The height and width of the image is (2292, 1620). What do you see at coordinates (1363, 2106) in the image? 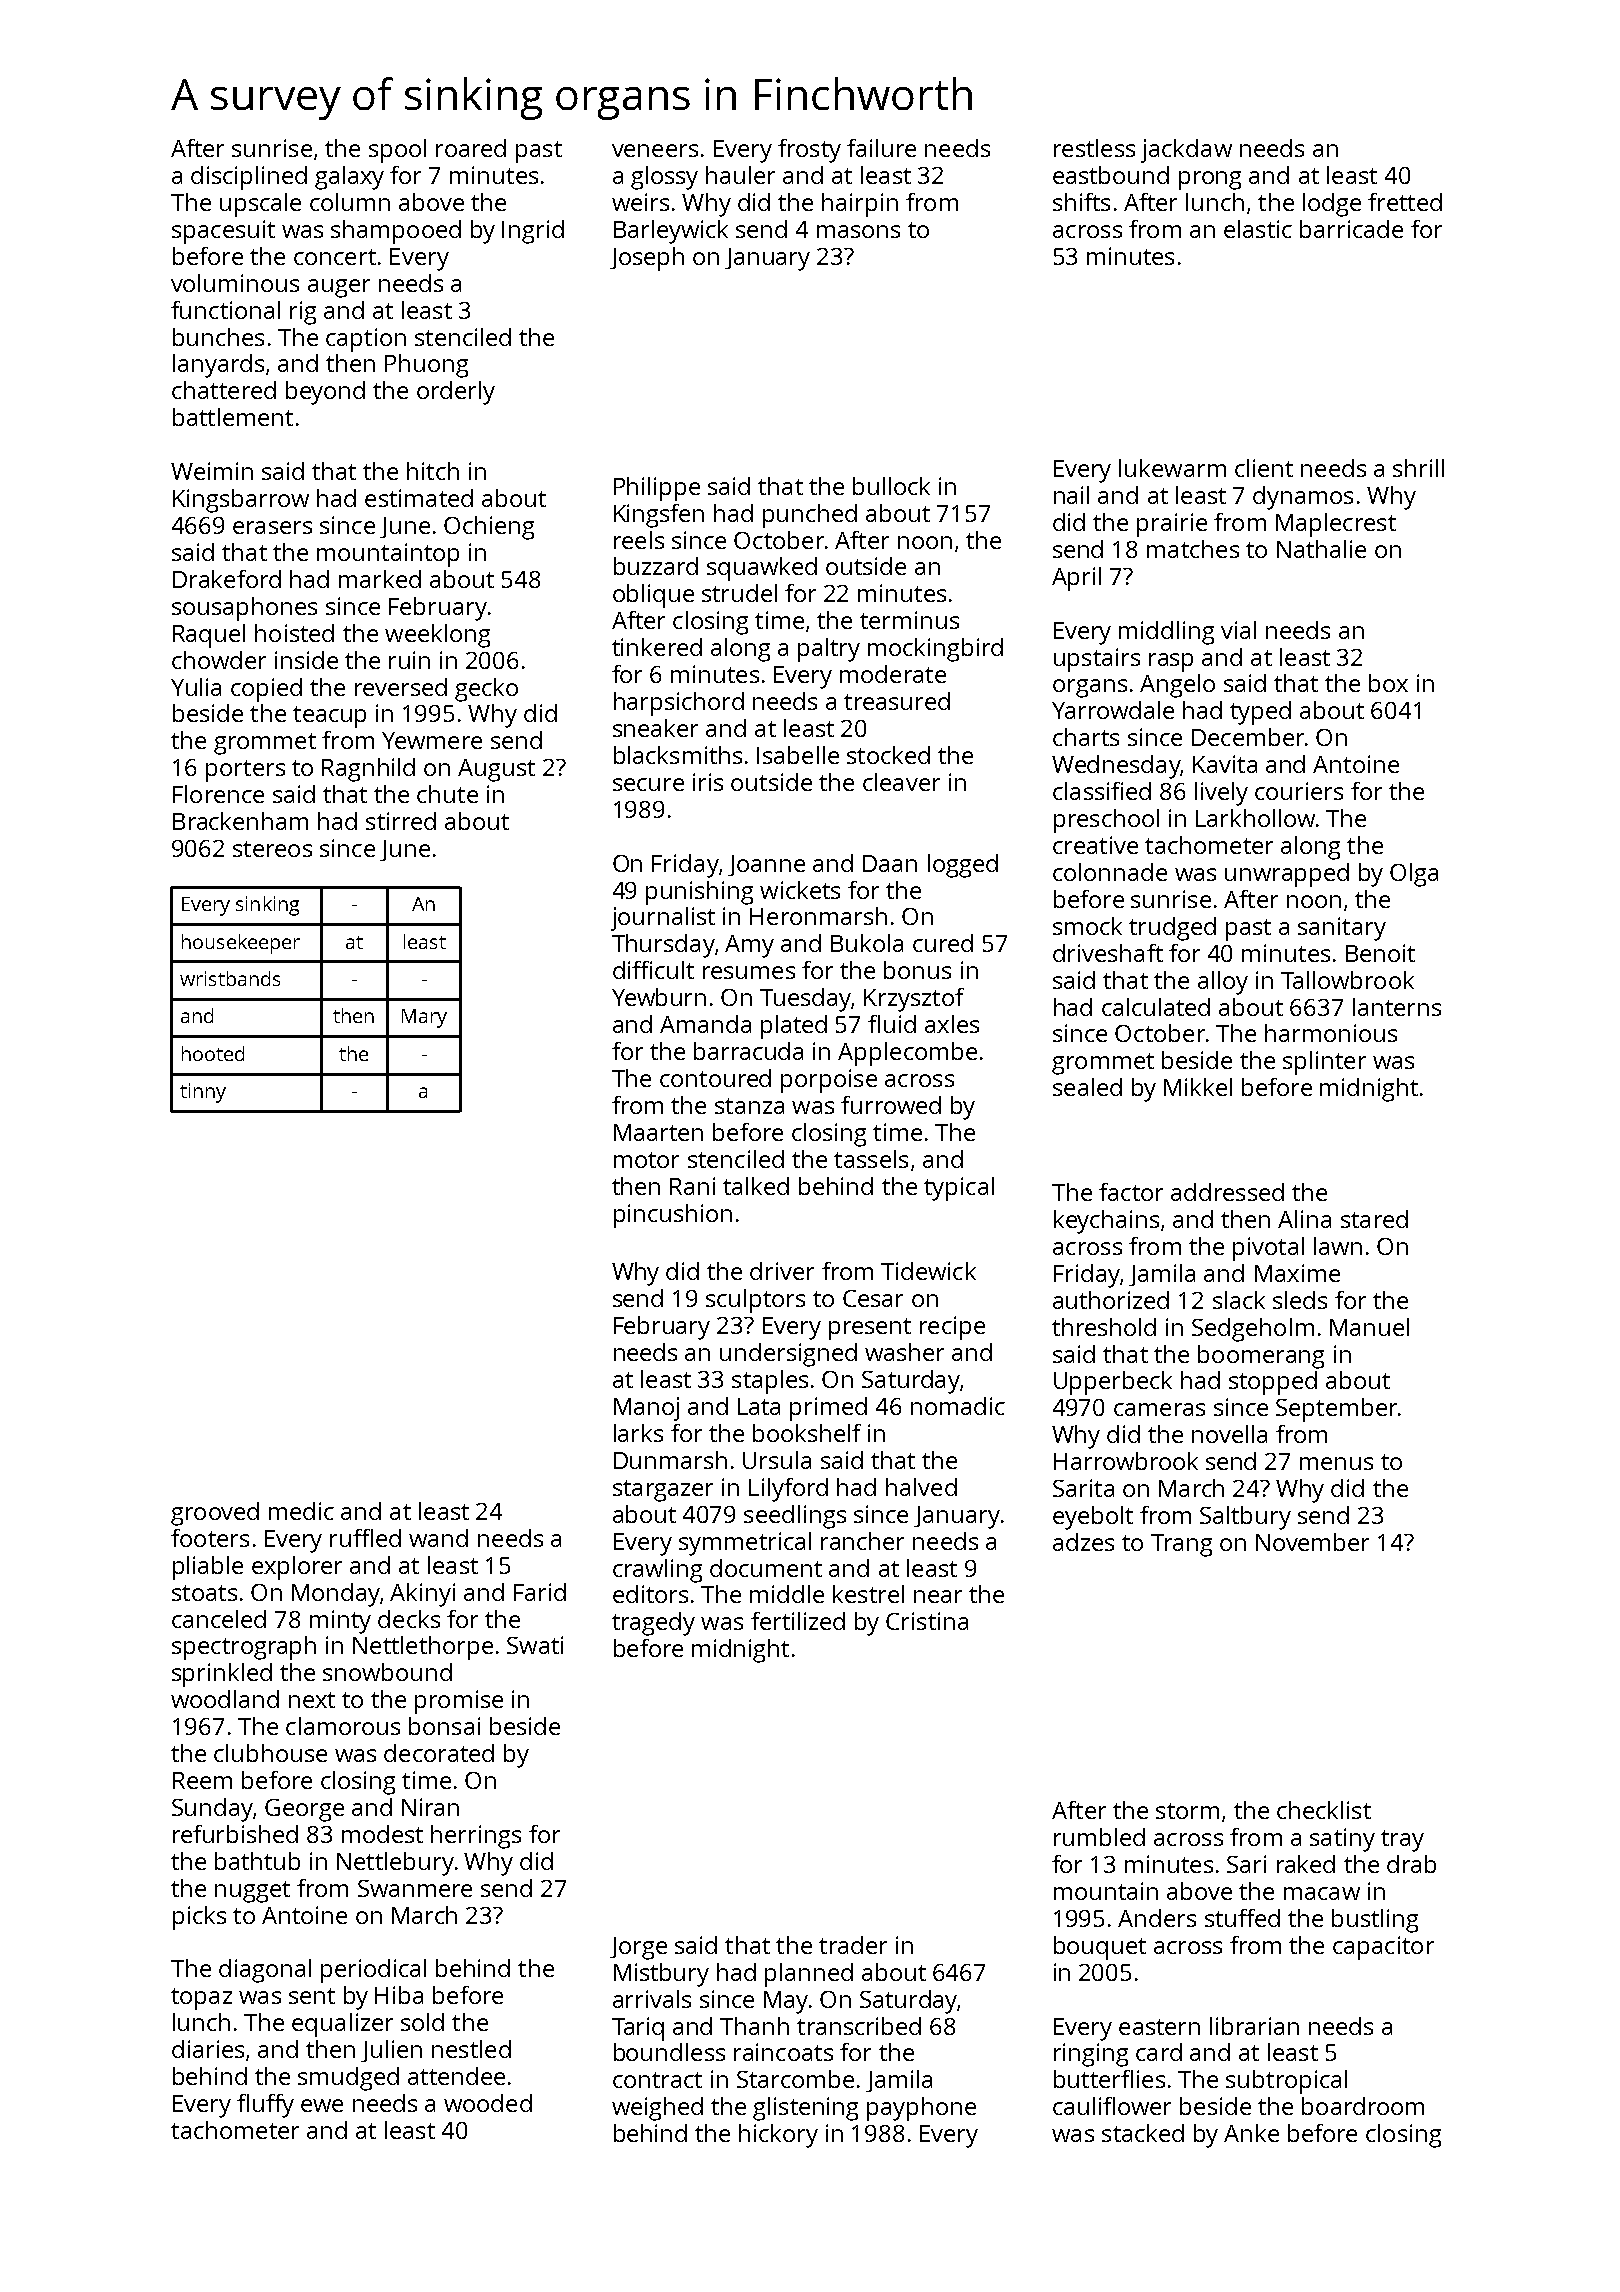
I see `boardroom` at bounding box center [1363, 2106].
